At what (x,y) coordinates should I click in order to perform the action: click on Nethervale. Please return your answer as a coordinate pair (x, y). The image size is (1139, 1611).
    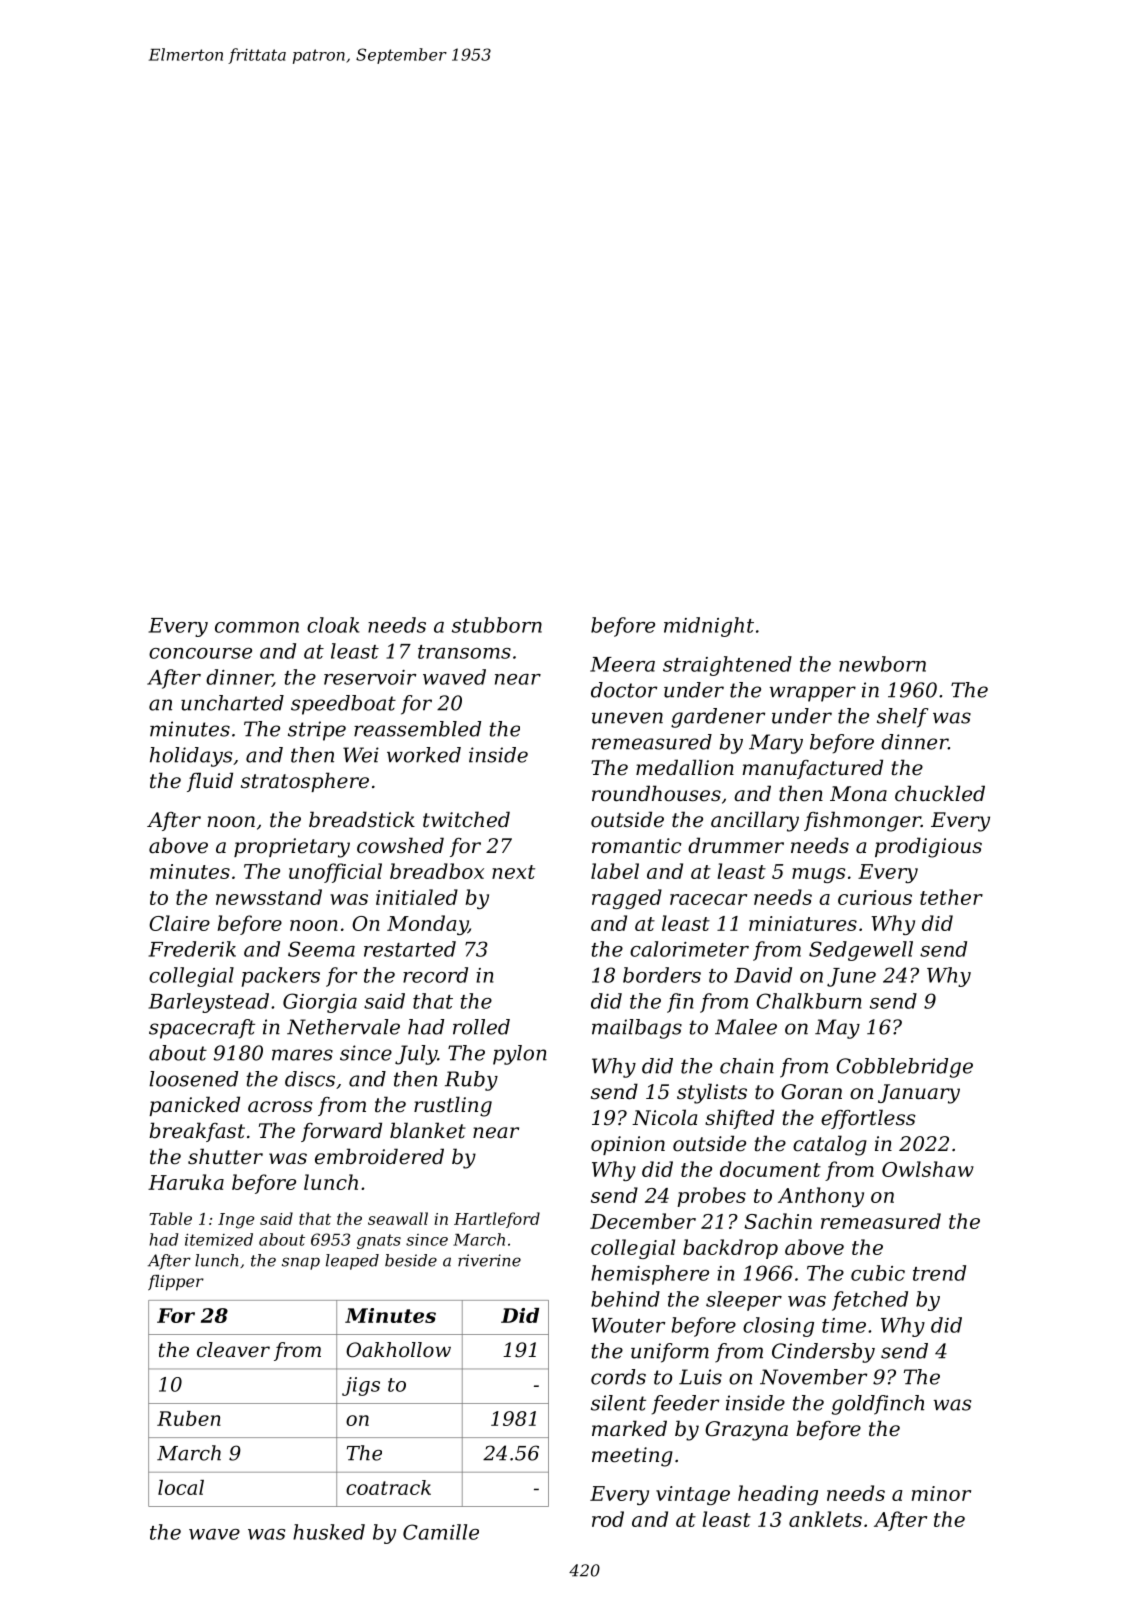
    Looking at the image, I should click on (343, 1027).
